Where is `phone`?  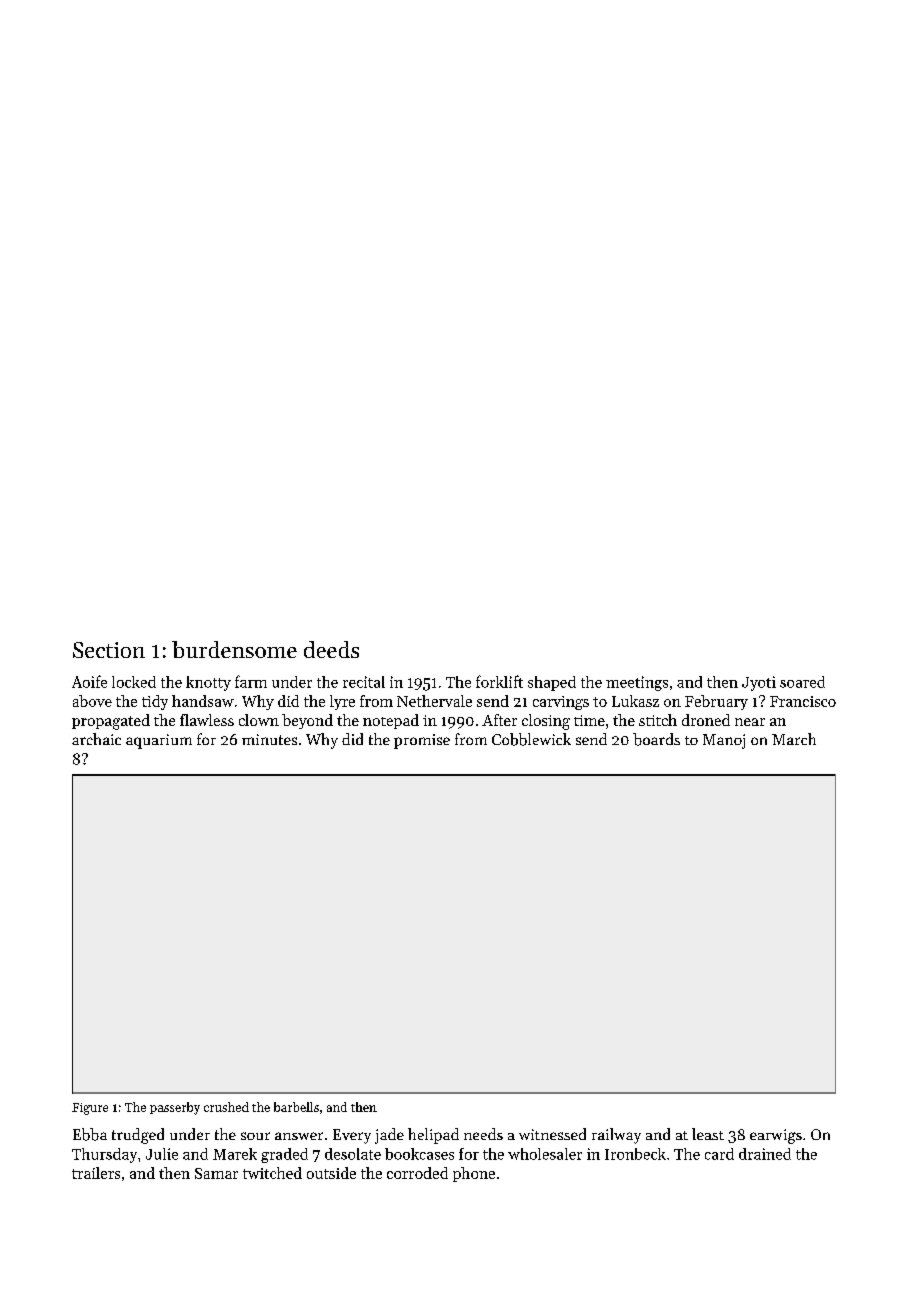 phone is located at coordinates (474, 1174).
